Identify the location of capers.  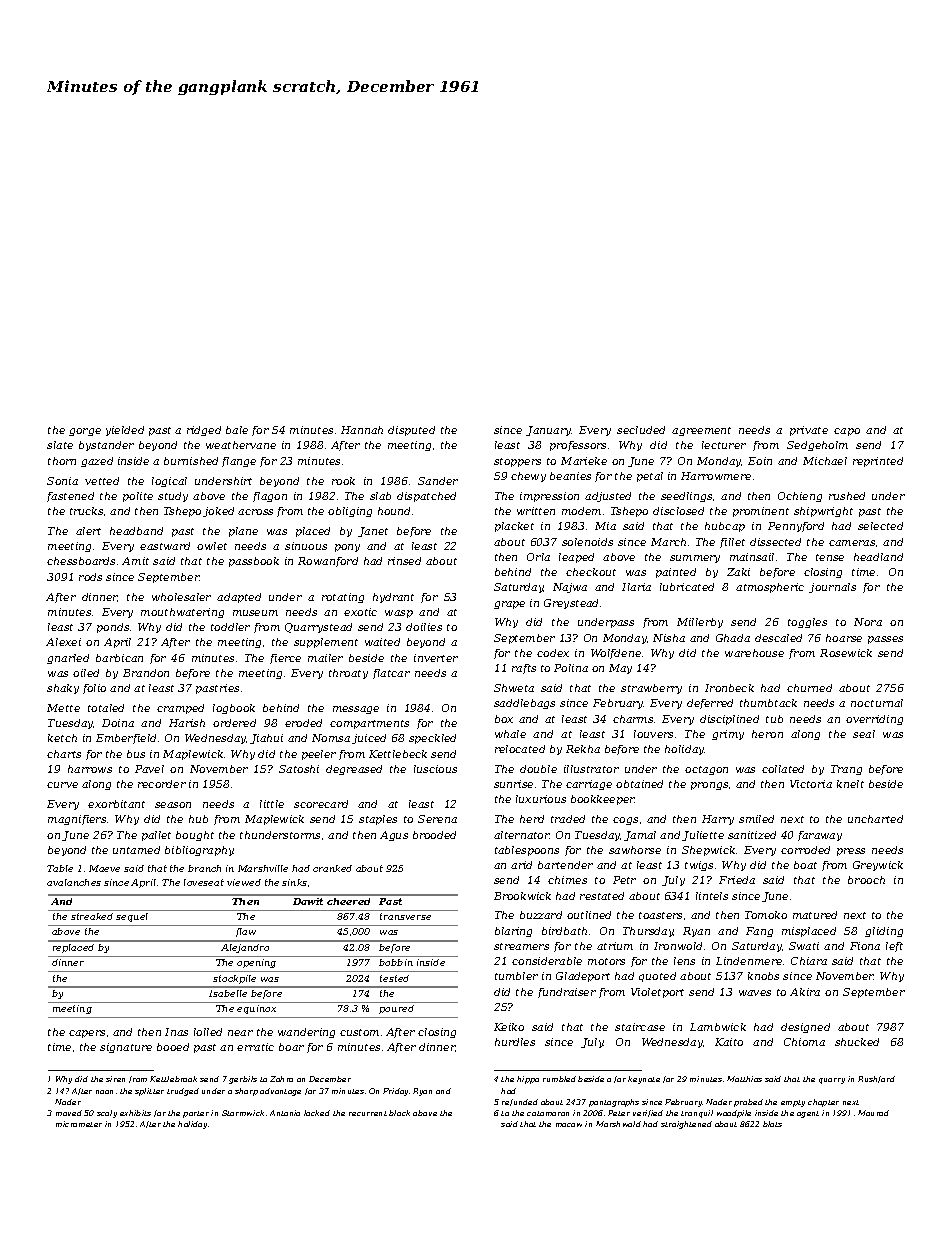
(87, 1034).
